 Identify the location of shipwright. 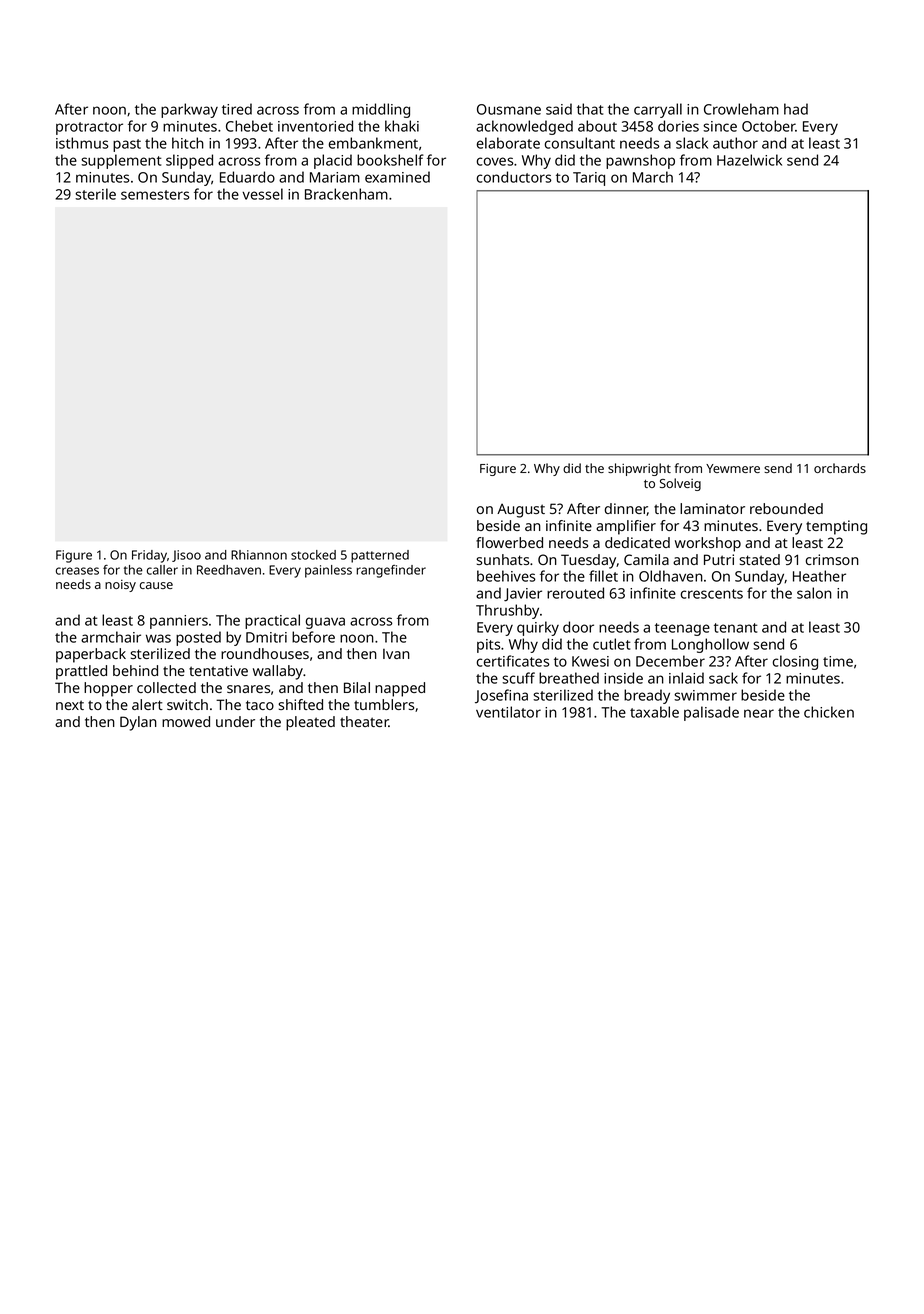
(639, 469).
